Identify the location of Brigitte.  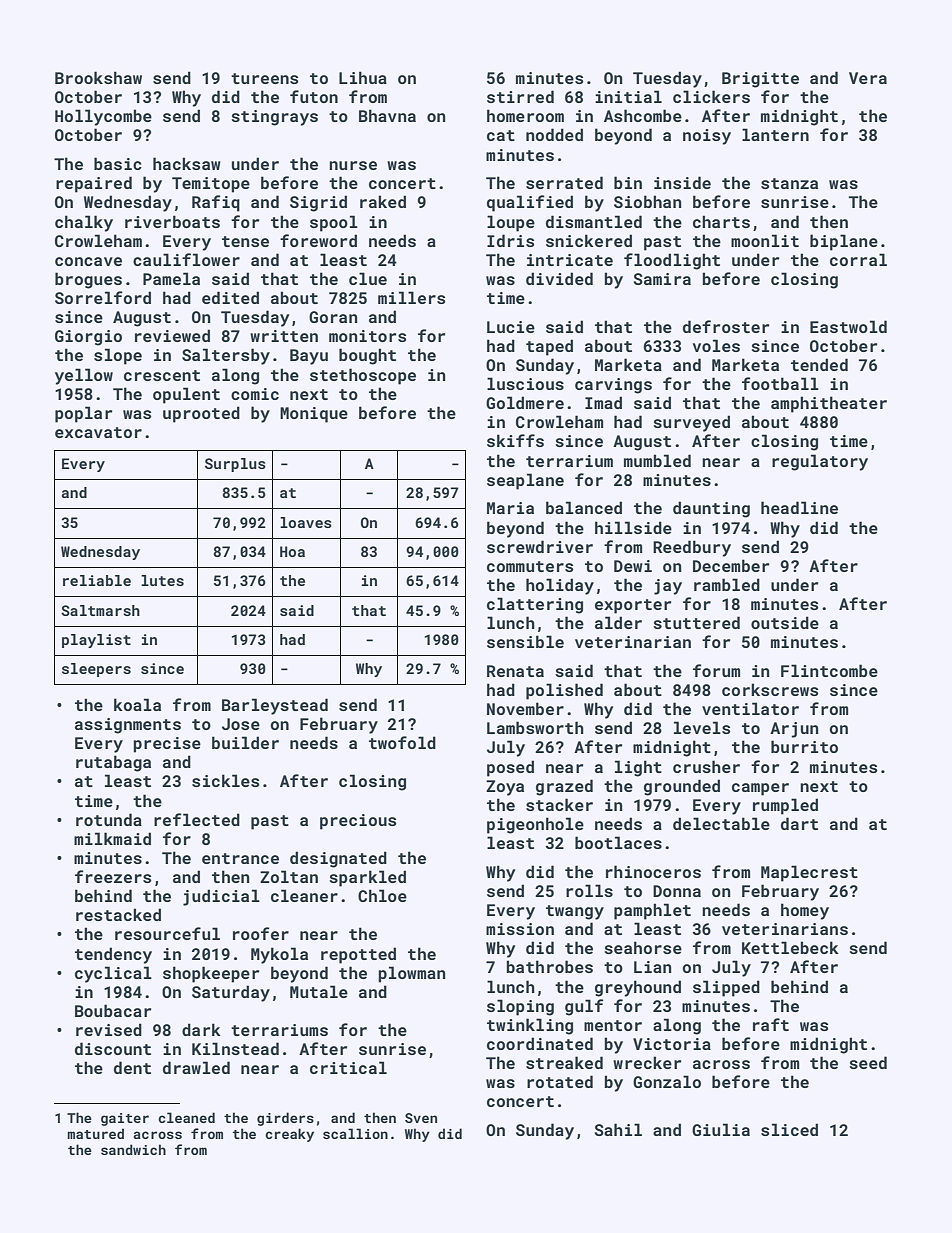
(760, 80).
